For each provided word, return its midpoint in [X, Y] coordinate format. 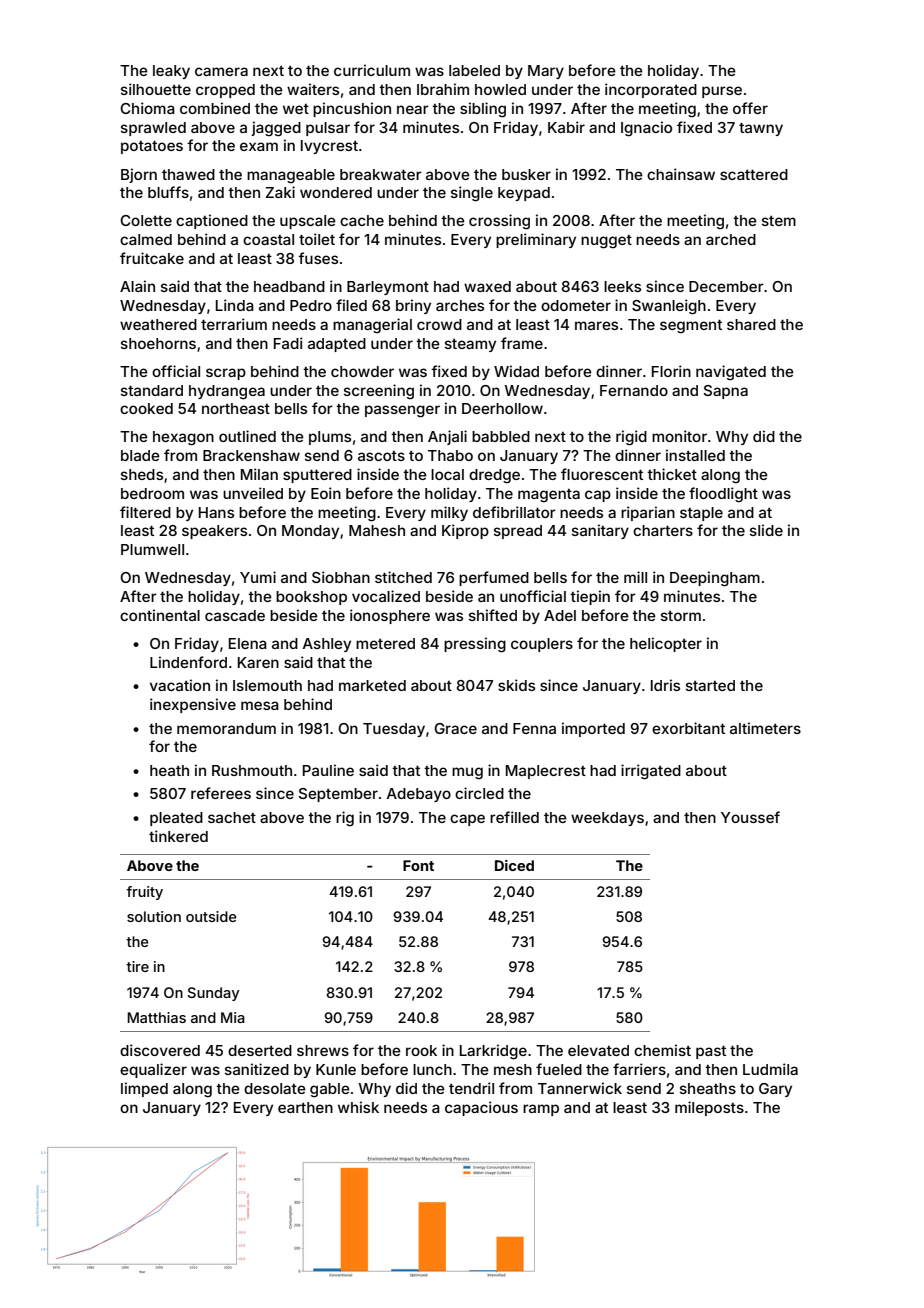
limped [144, 1089]
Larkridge [493, 1052]
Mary [546, 72]
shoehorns [158, 343]
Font [418, 865]
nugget [606, 242]
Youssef [750, 817]
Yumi [258, 577]
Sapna [726, 392]
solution [154, 916]
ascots [381, 456]
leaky [171, 72]
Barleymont [388, 288]
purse [722, 92]
